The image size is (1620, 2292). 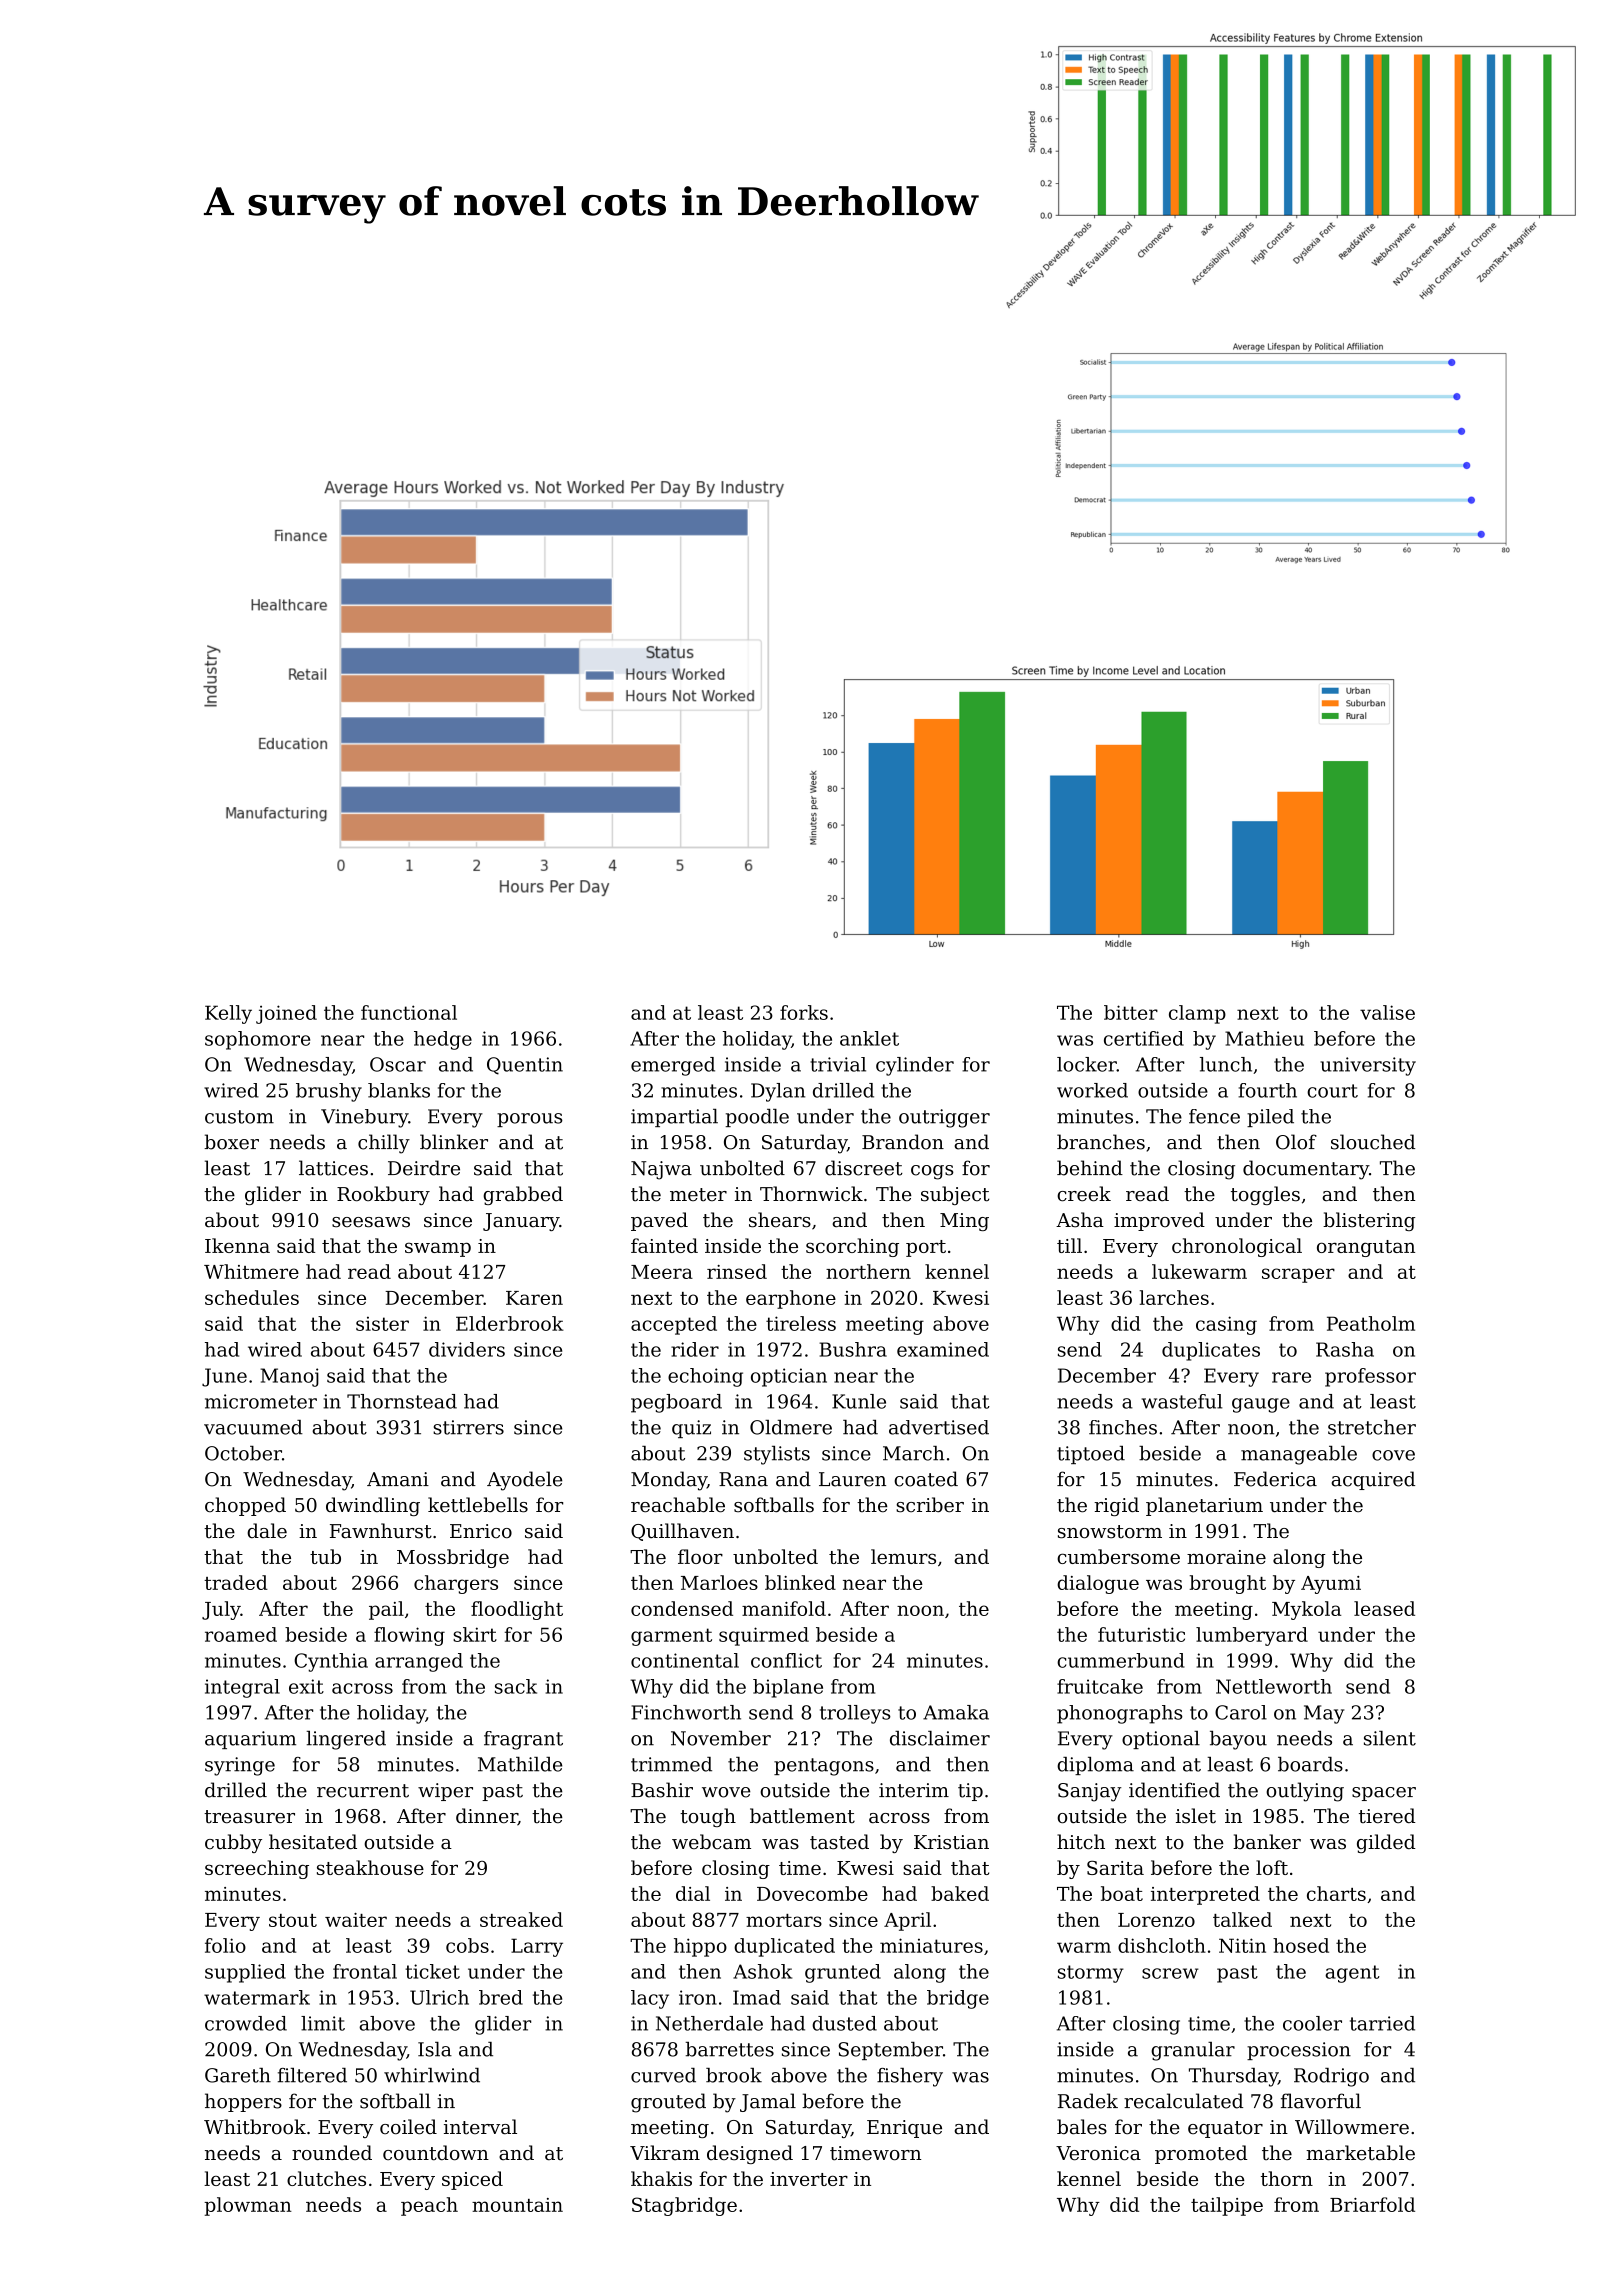 What do you see at coordinates (517, 2205) in the screenshot?
I see `mountain` at bounding box center [517, 2205].
